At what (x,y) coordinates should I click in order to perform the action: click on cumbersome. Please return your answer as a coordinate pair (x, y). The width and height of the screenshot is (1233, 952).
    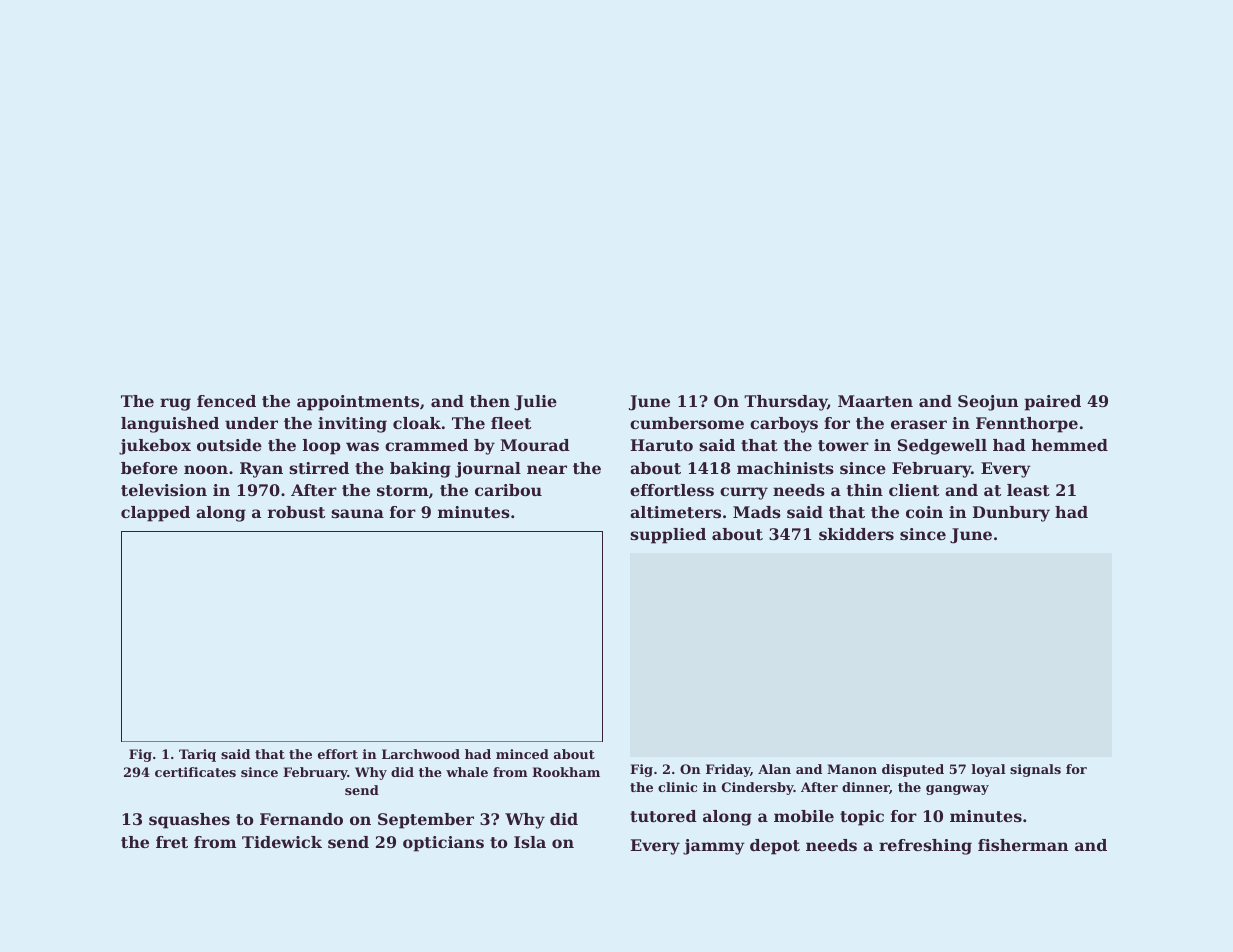
    Looking at the image, I should click on (687, 423).
